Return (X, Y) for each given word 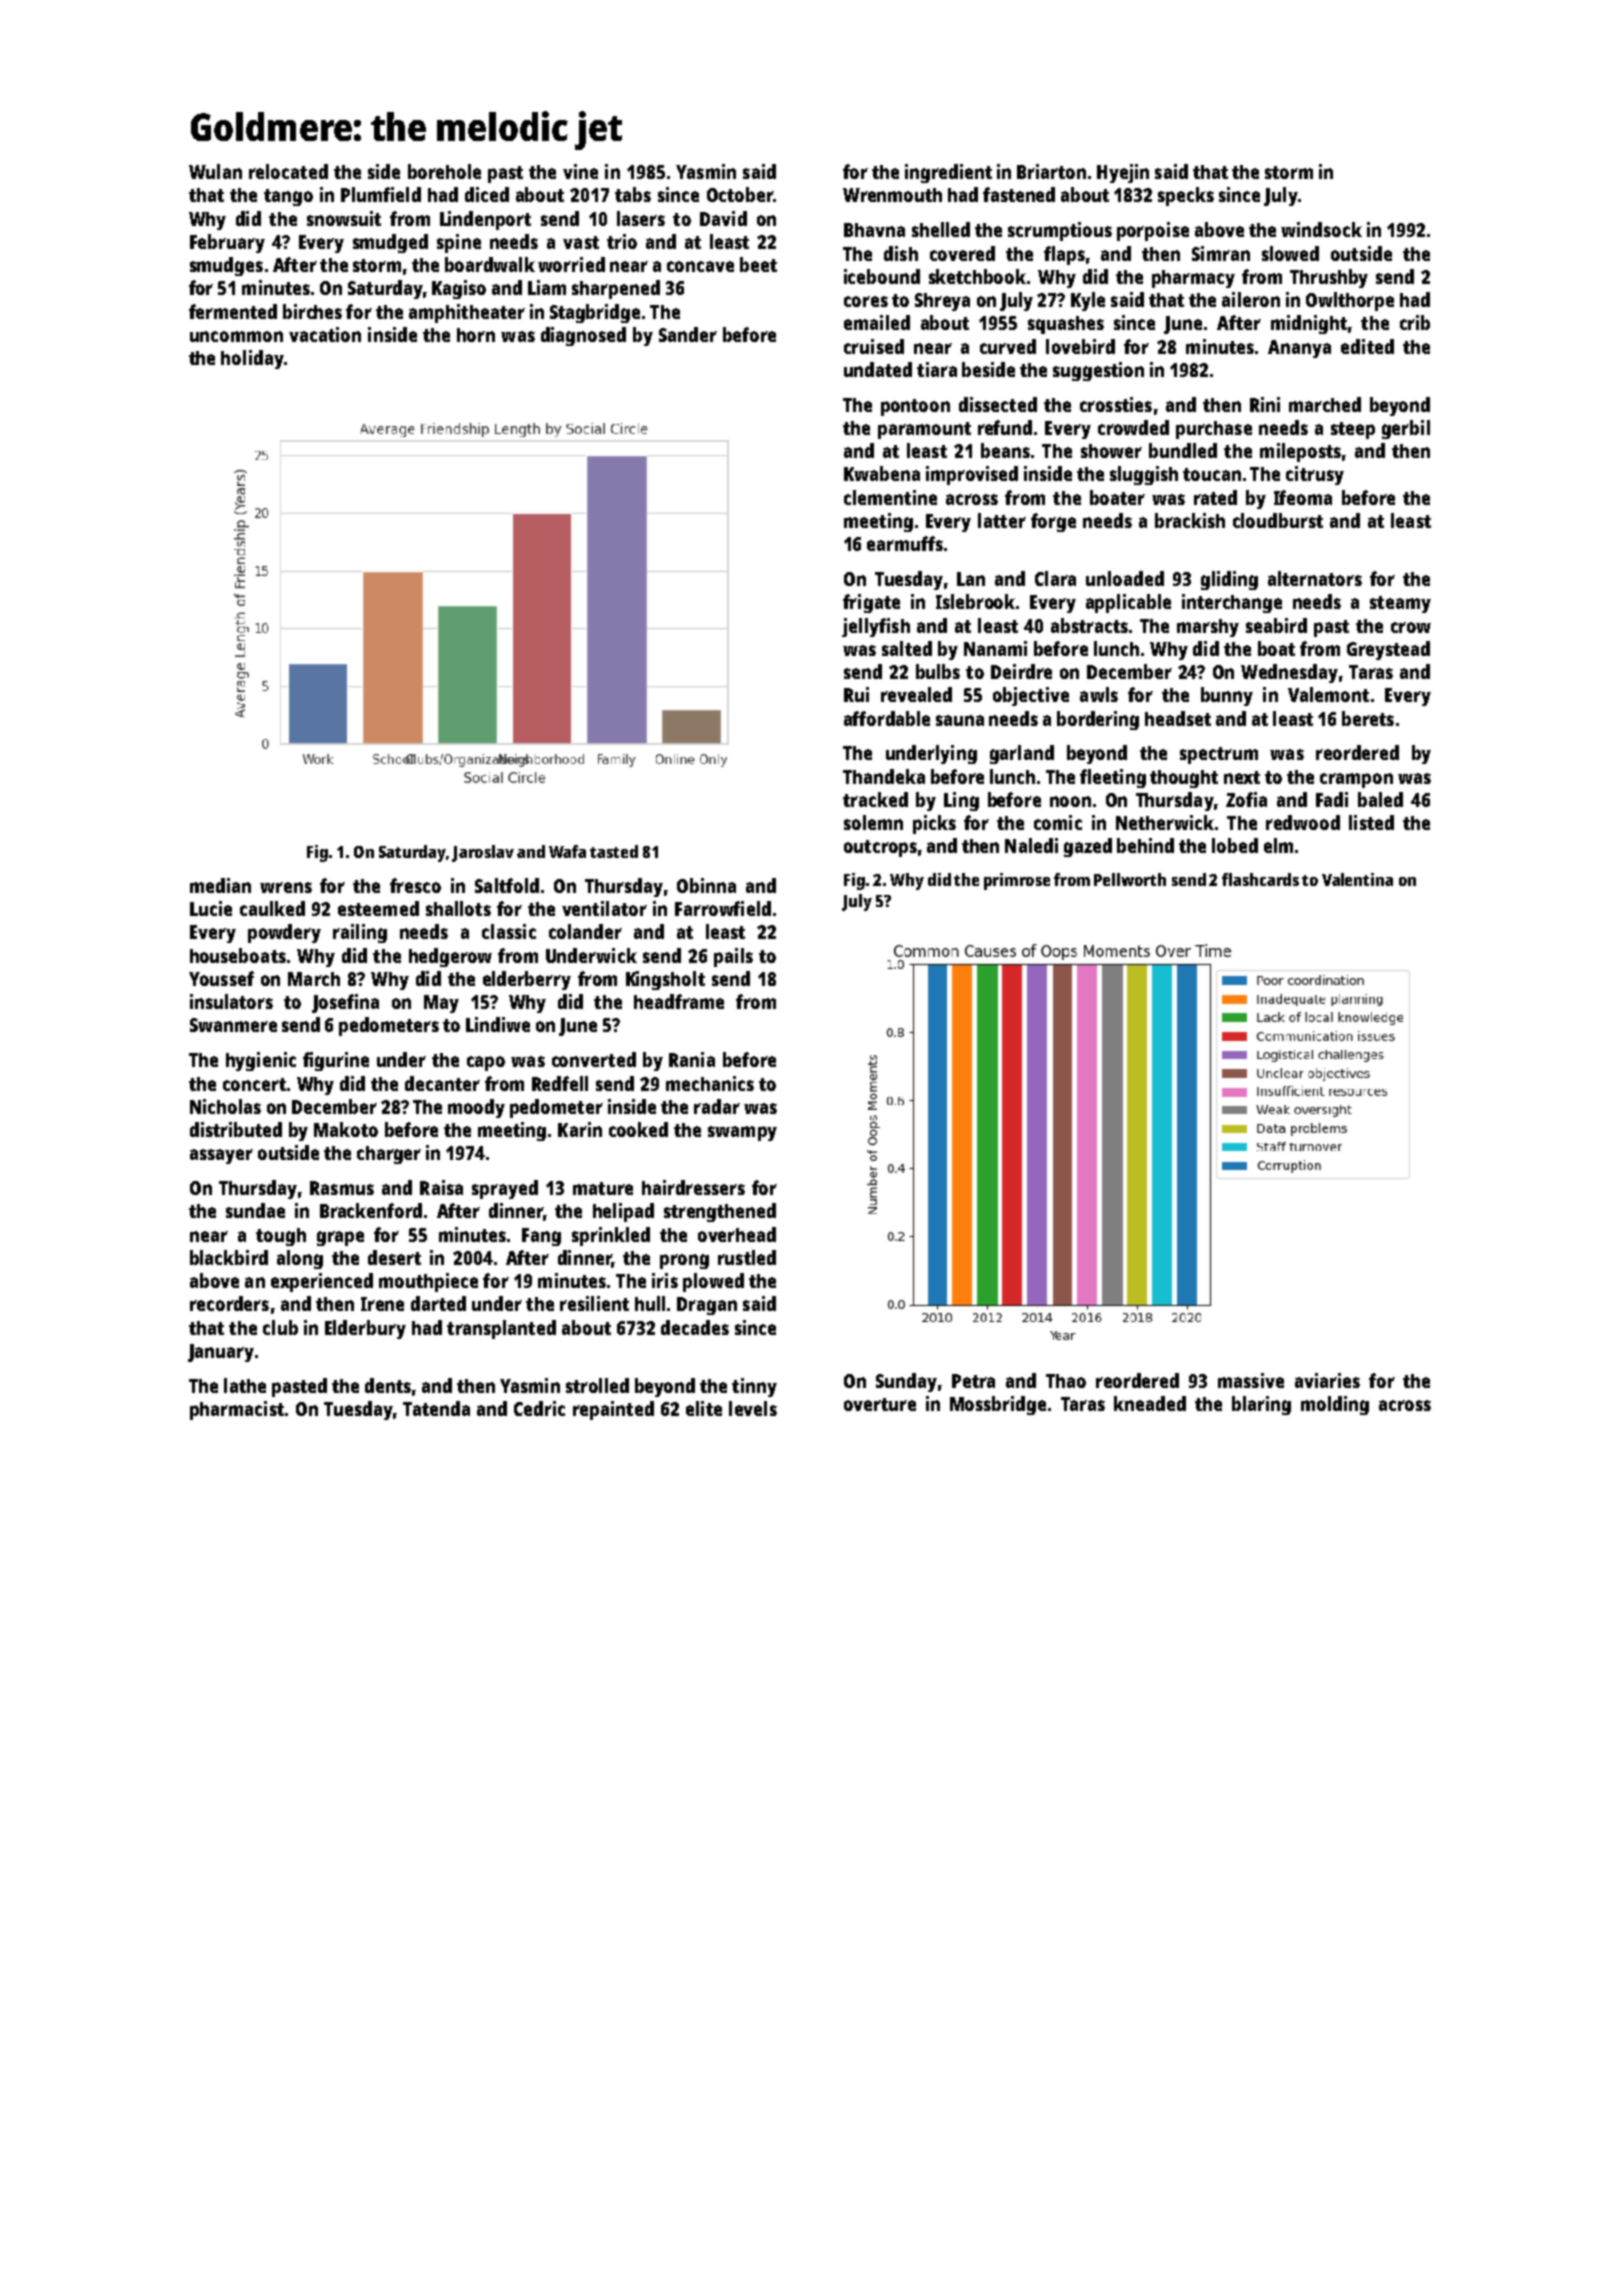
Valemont (1328, 694)
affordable (887, 718)
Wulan (215, 171)
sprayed (505, 1189)
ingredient (948, 173)
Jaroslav (483, 853)
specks (1186, 196)
